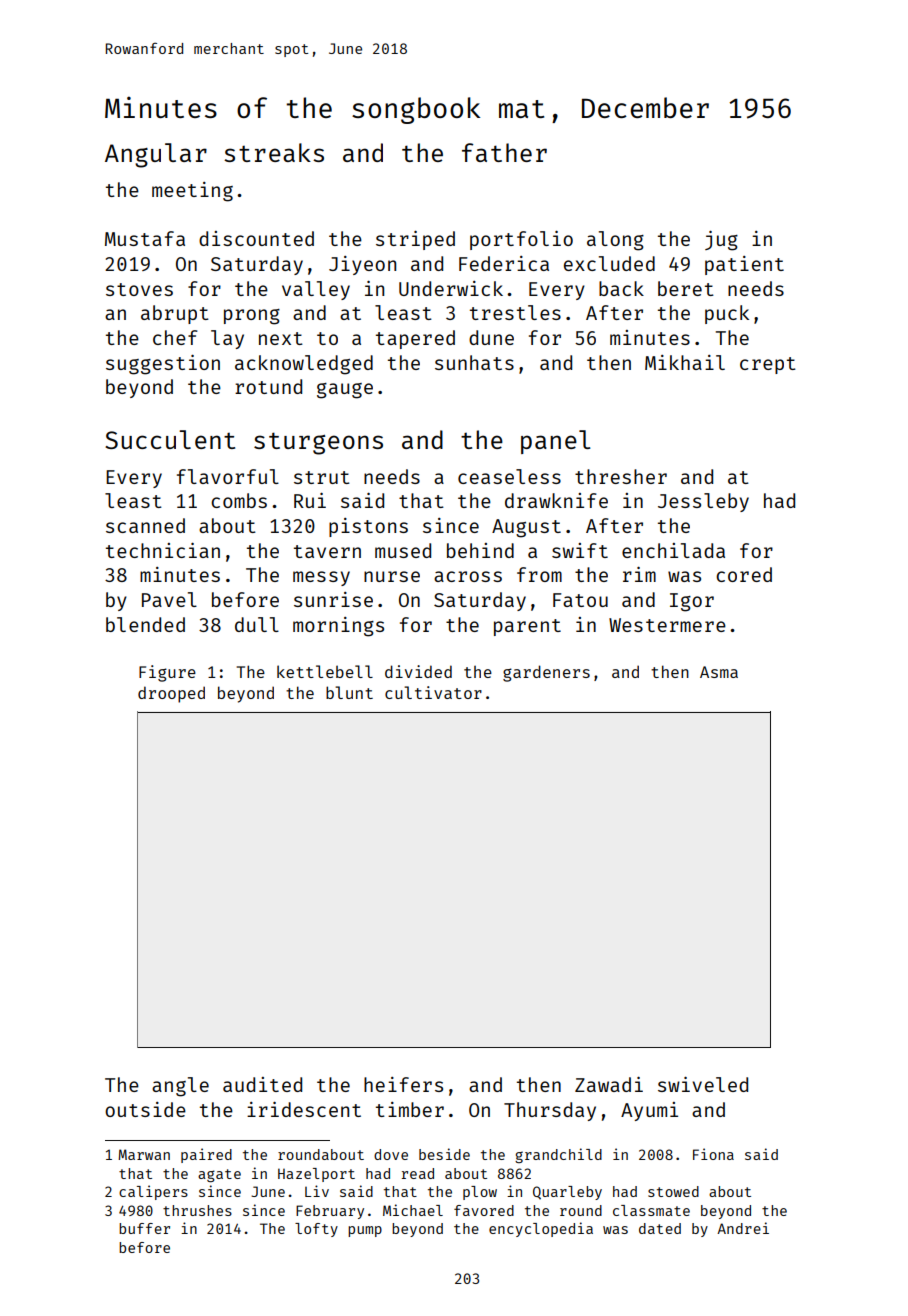  I want to click on strut, so click(322, 477).
